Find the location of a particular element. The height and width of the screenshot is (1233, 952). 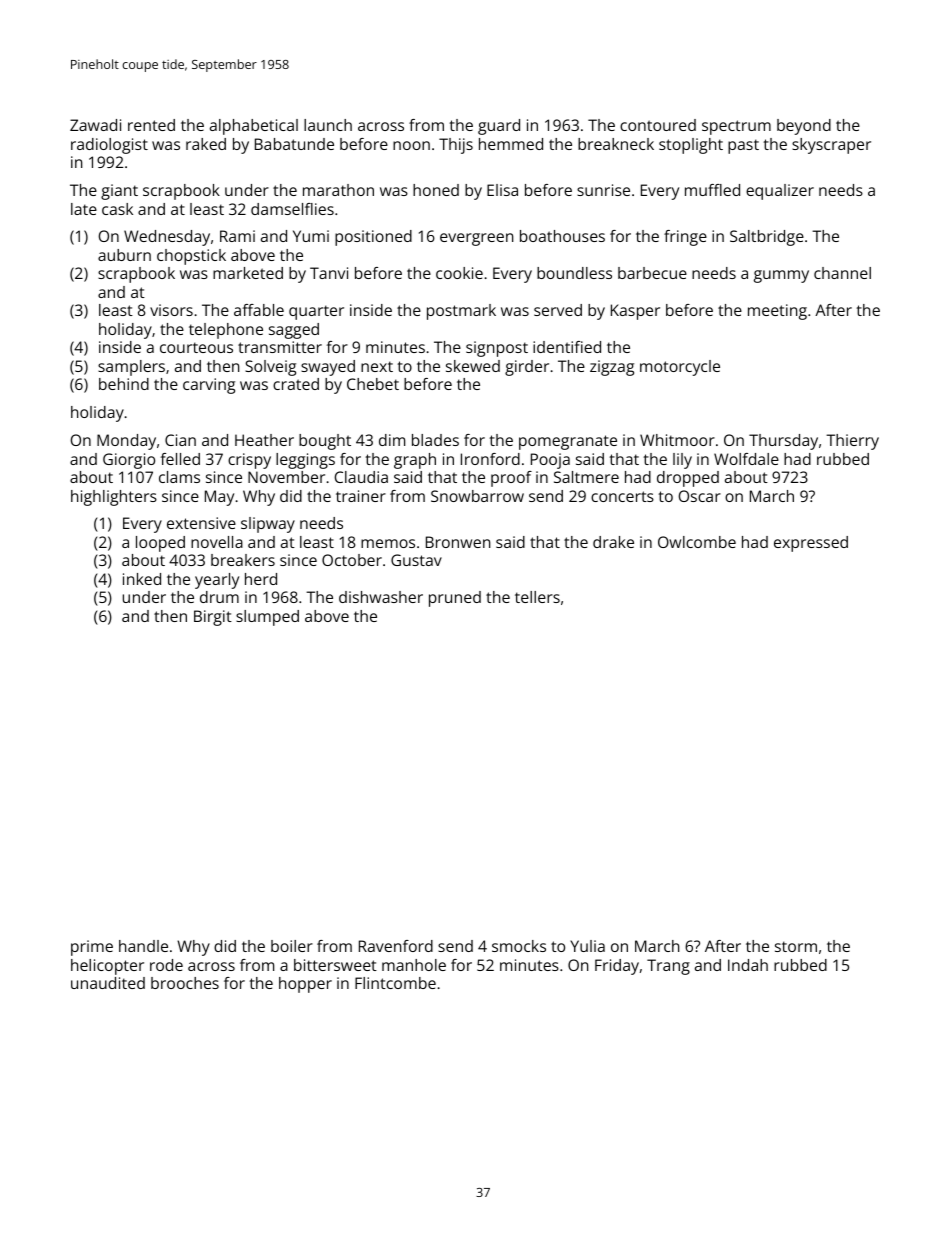

tellers is located at coordinates (537, 597).
